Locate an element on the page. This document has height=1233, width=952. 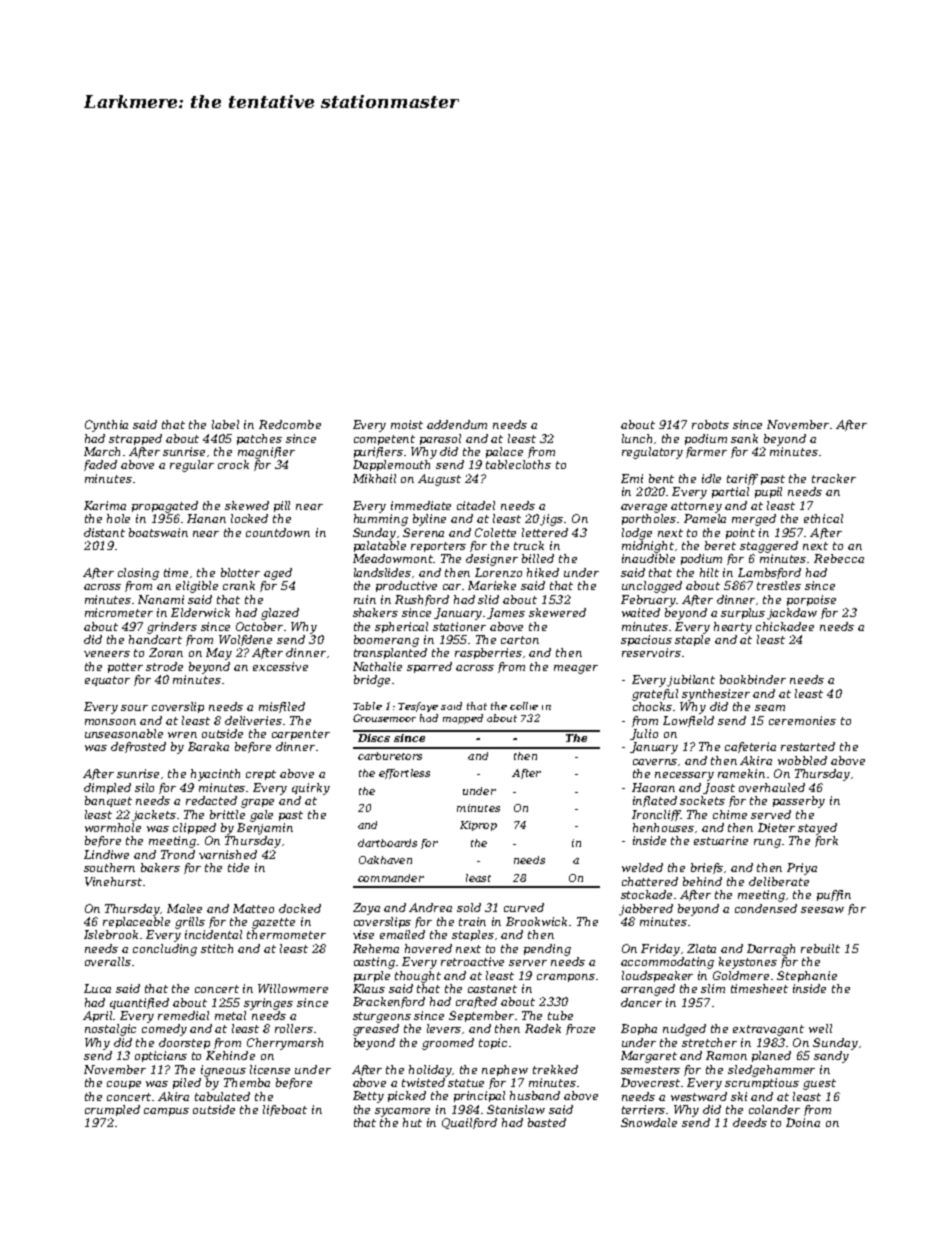
James is located at coordinates (506, 613).
